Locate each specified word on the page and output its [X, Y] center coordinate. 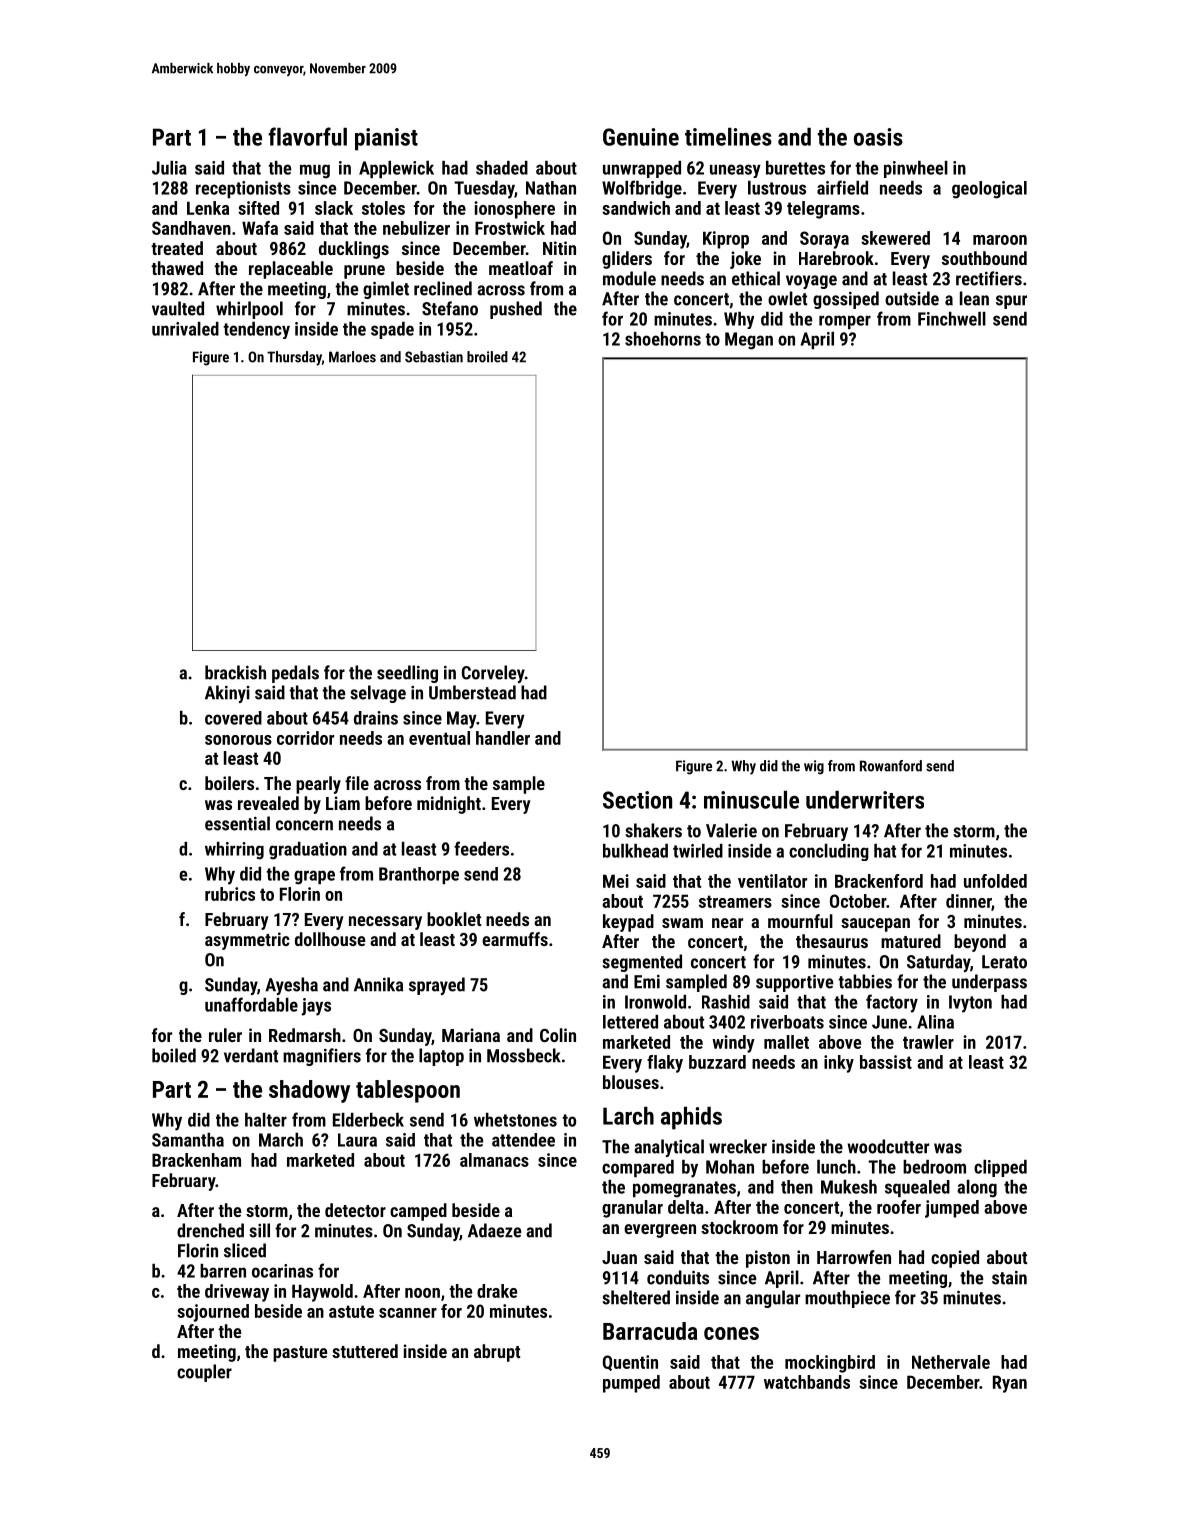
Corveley [493, 674]
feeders [481, 848]
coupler [204, 1373]
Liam [343, 803]
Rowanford [891, 766]
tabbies [865, 981]
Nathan [551, 188]
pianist [386, 139]
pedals [295, 674]
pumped [631, 1384]
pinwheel [916, 169]
